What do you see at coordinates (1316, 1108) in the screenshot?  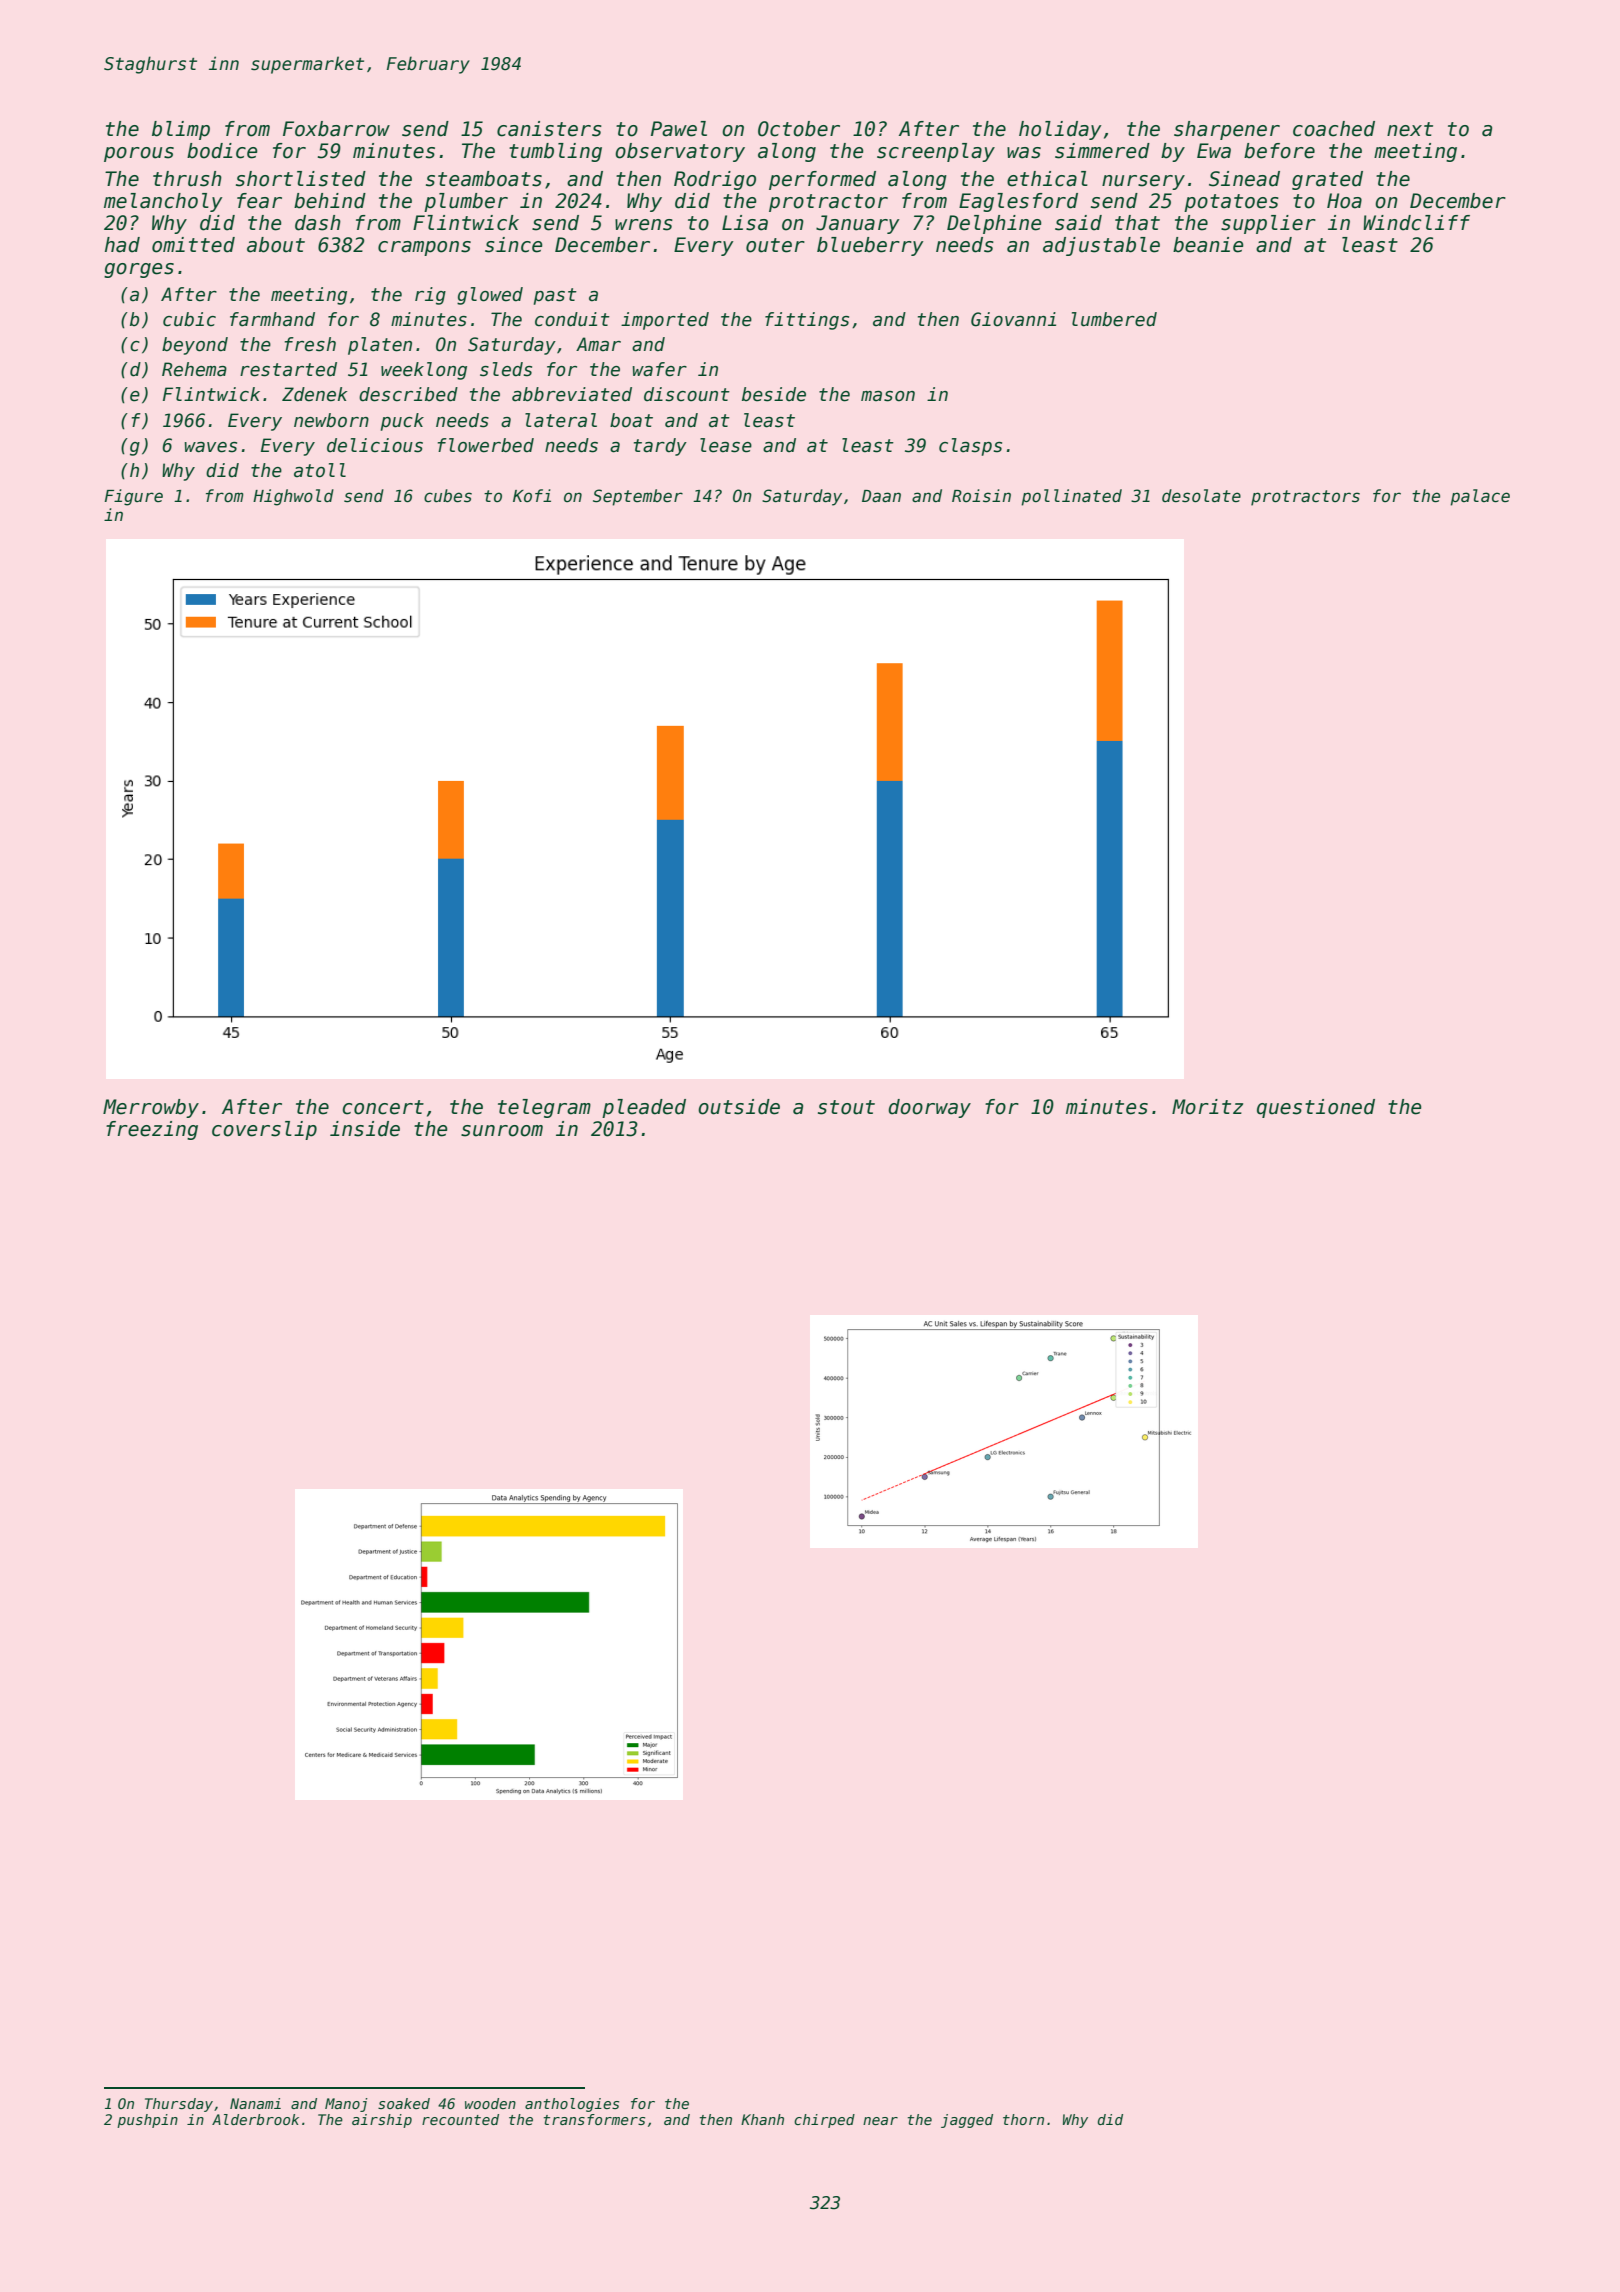 I see `questioned` at bounding box center [1316, 1108].
